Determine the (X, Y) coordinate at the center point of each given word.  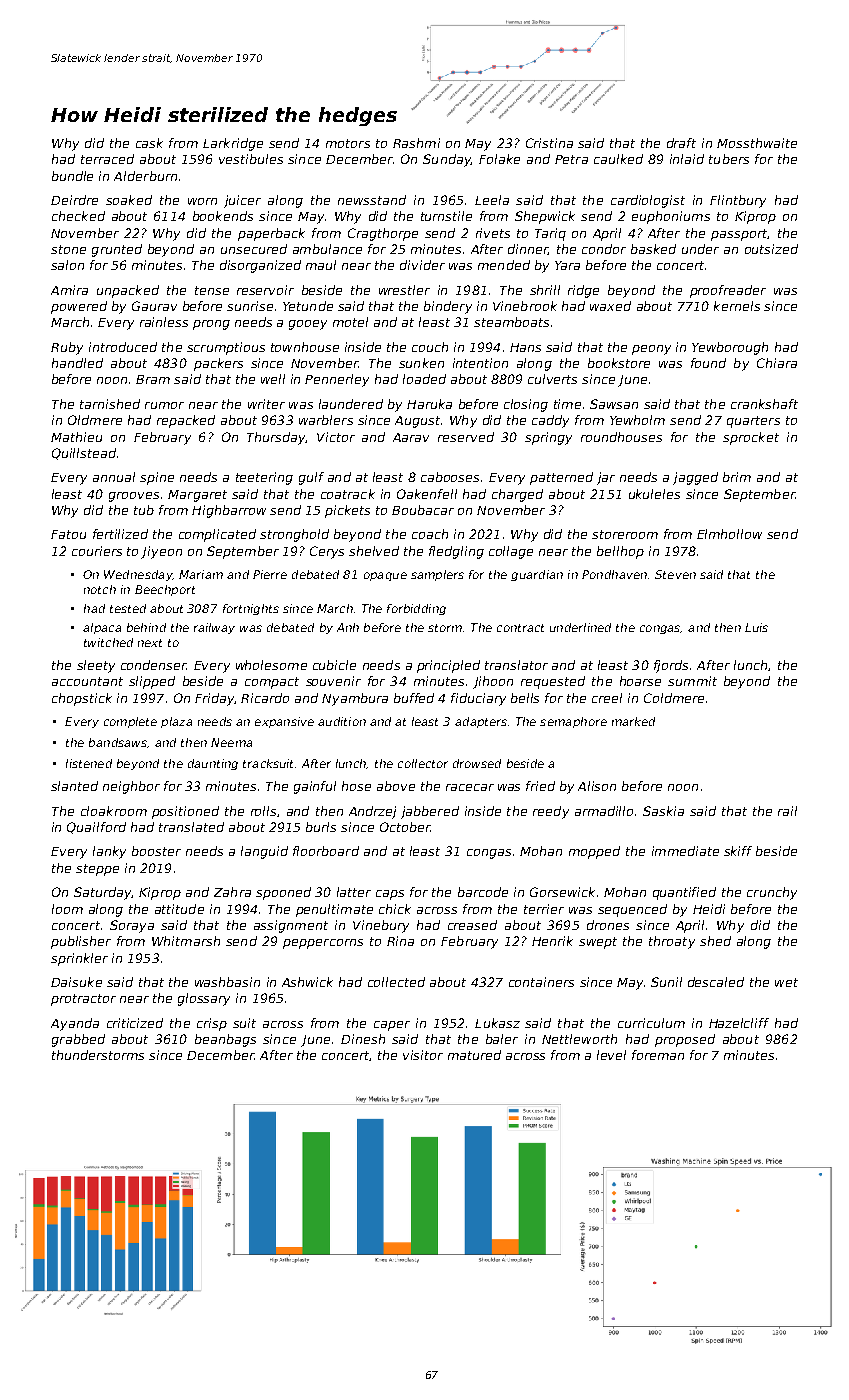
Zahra (232, 892)
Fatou (68, 534)
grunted (117, 250)
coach (430, 534)
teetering (264, 478)
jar (606, 478)
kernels (737, 306)
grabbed (78, 1040)
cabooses (450, 477)
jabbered (430, 812)
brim (737, 477)
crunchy (772, 893)
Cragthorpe (383, 234)
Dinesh (363, 1039)
